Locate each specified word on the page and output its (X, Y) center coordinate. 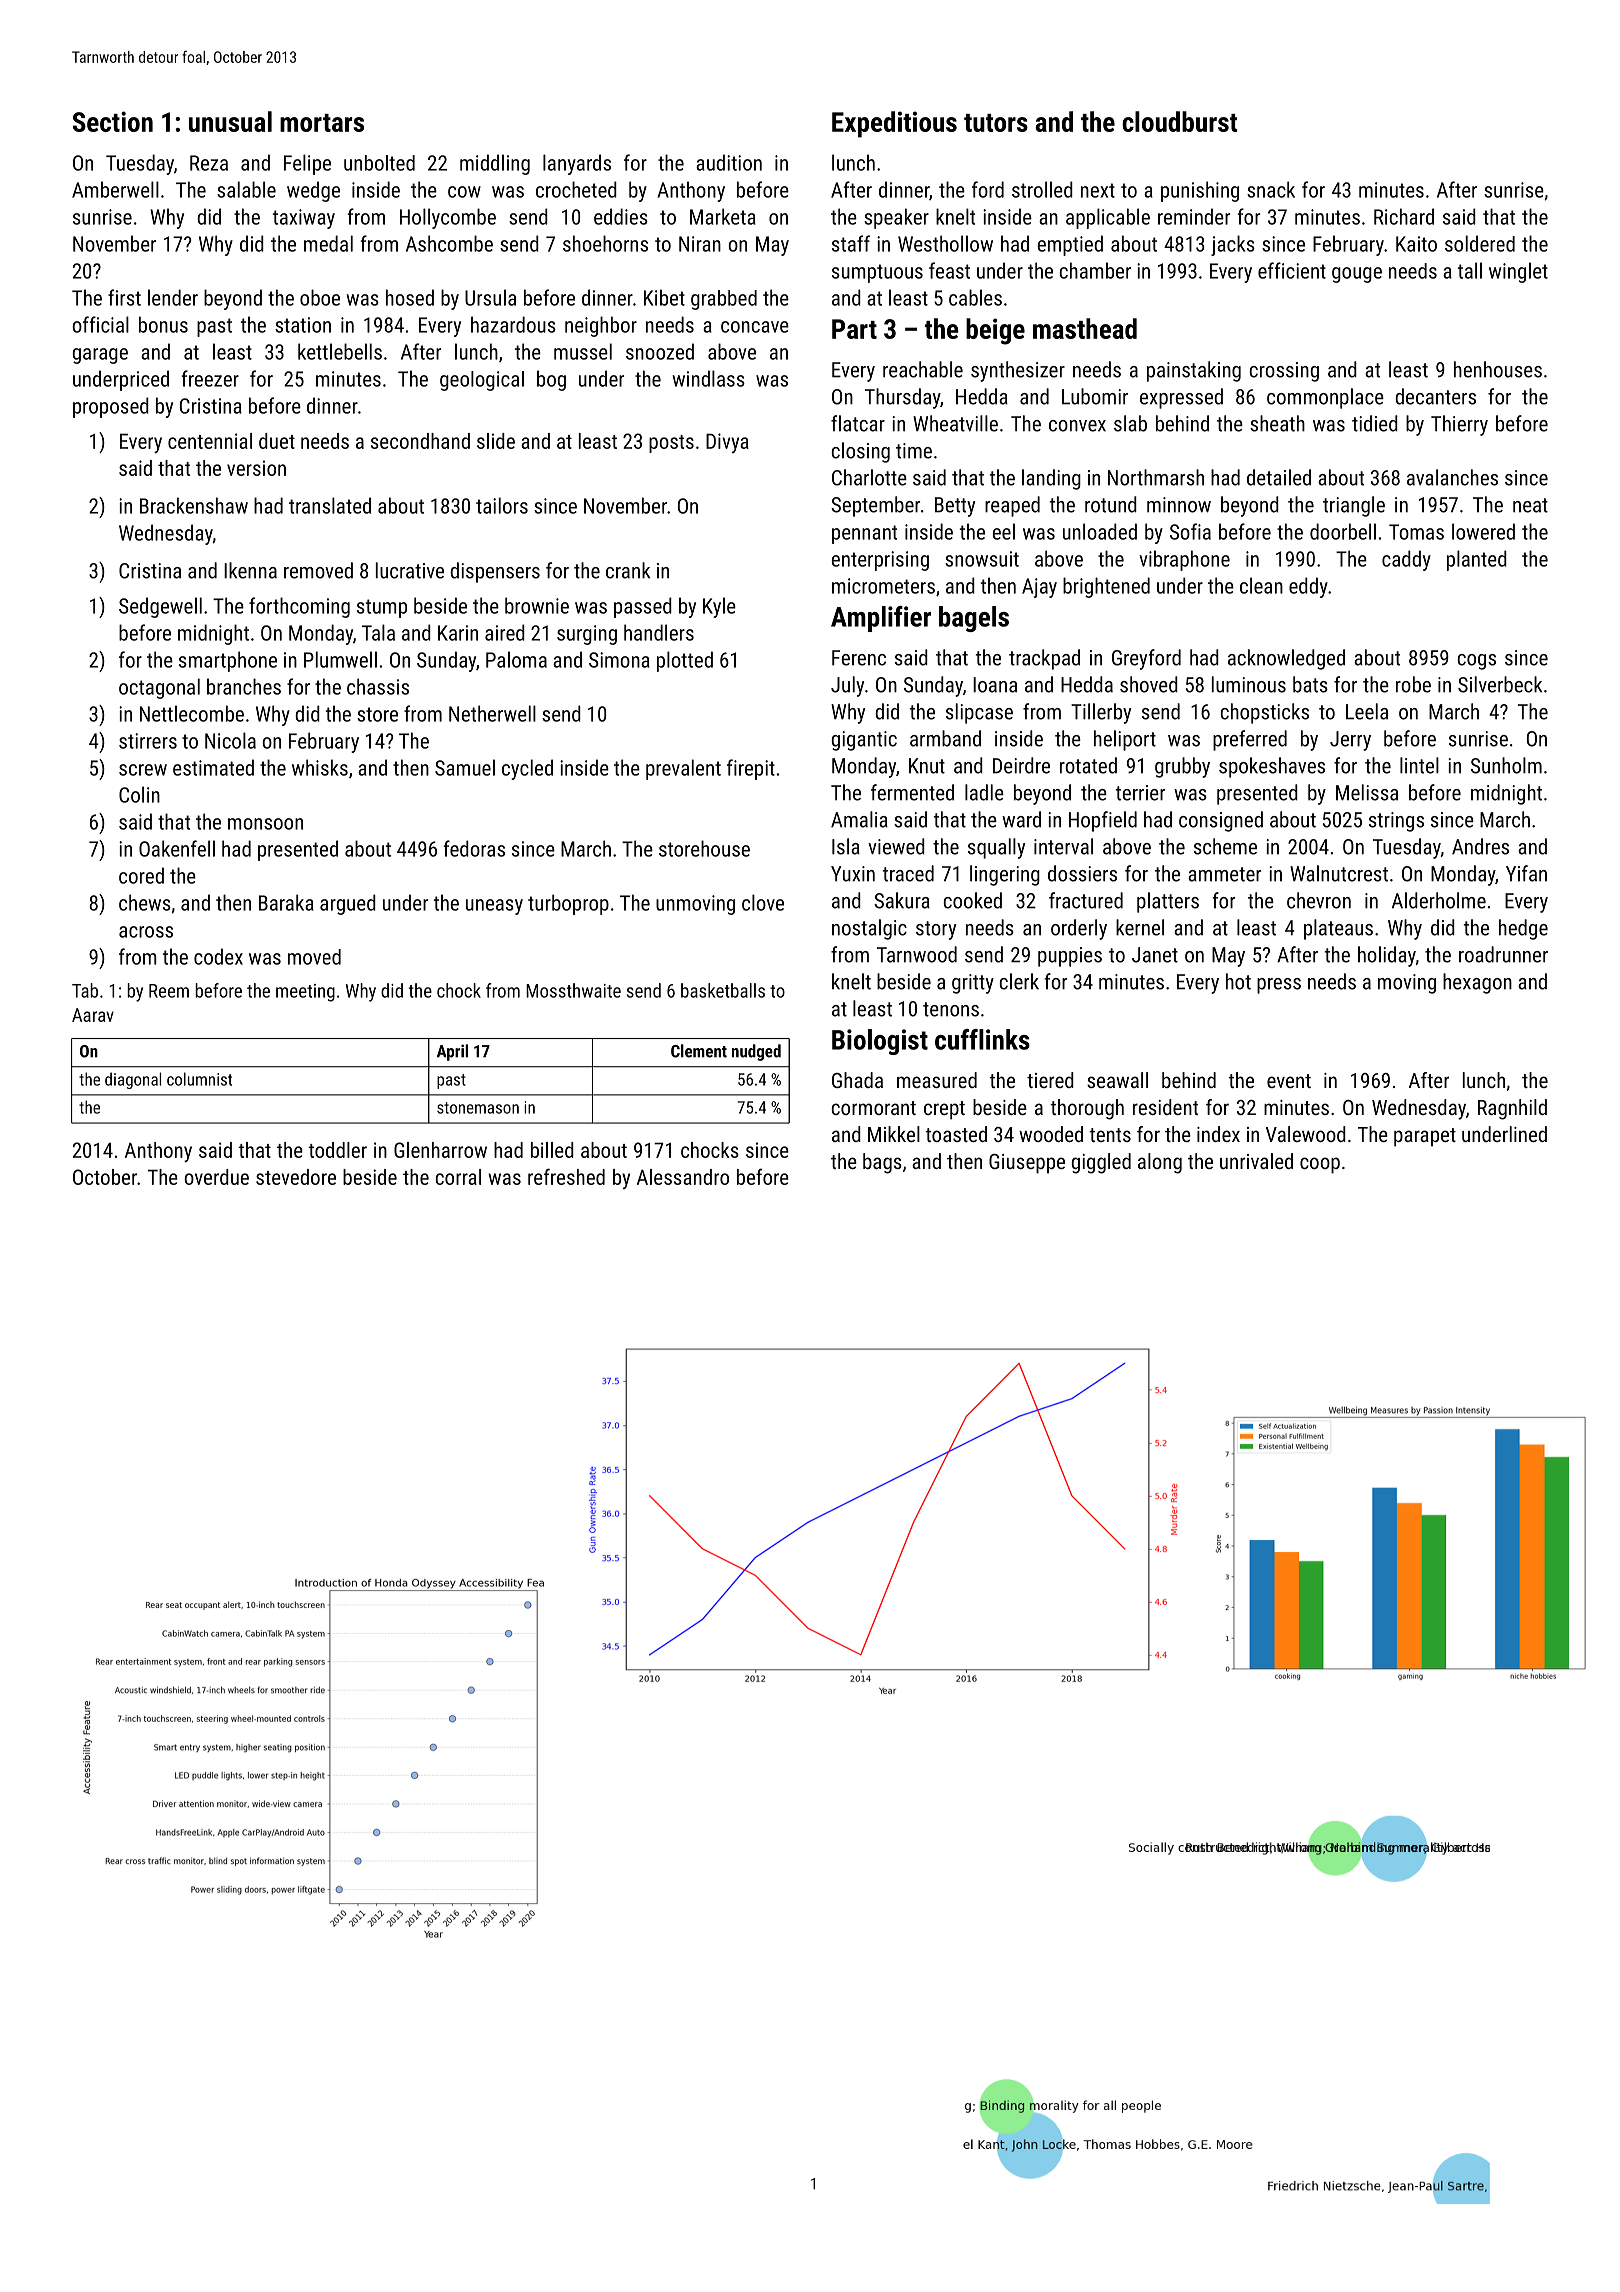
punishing (1200, 191)
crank (628, 570)
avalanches (1452, 477)
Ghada (857, 1080)
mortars (322, 123)
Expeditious (894, 124)
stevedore (296, 1177)
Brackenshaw (194, 505)
